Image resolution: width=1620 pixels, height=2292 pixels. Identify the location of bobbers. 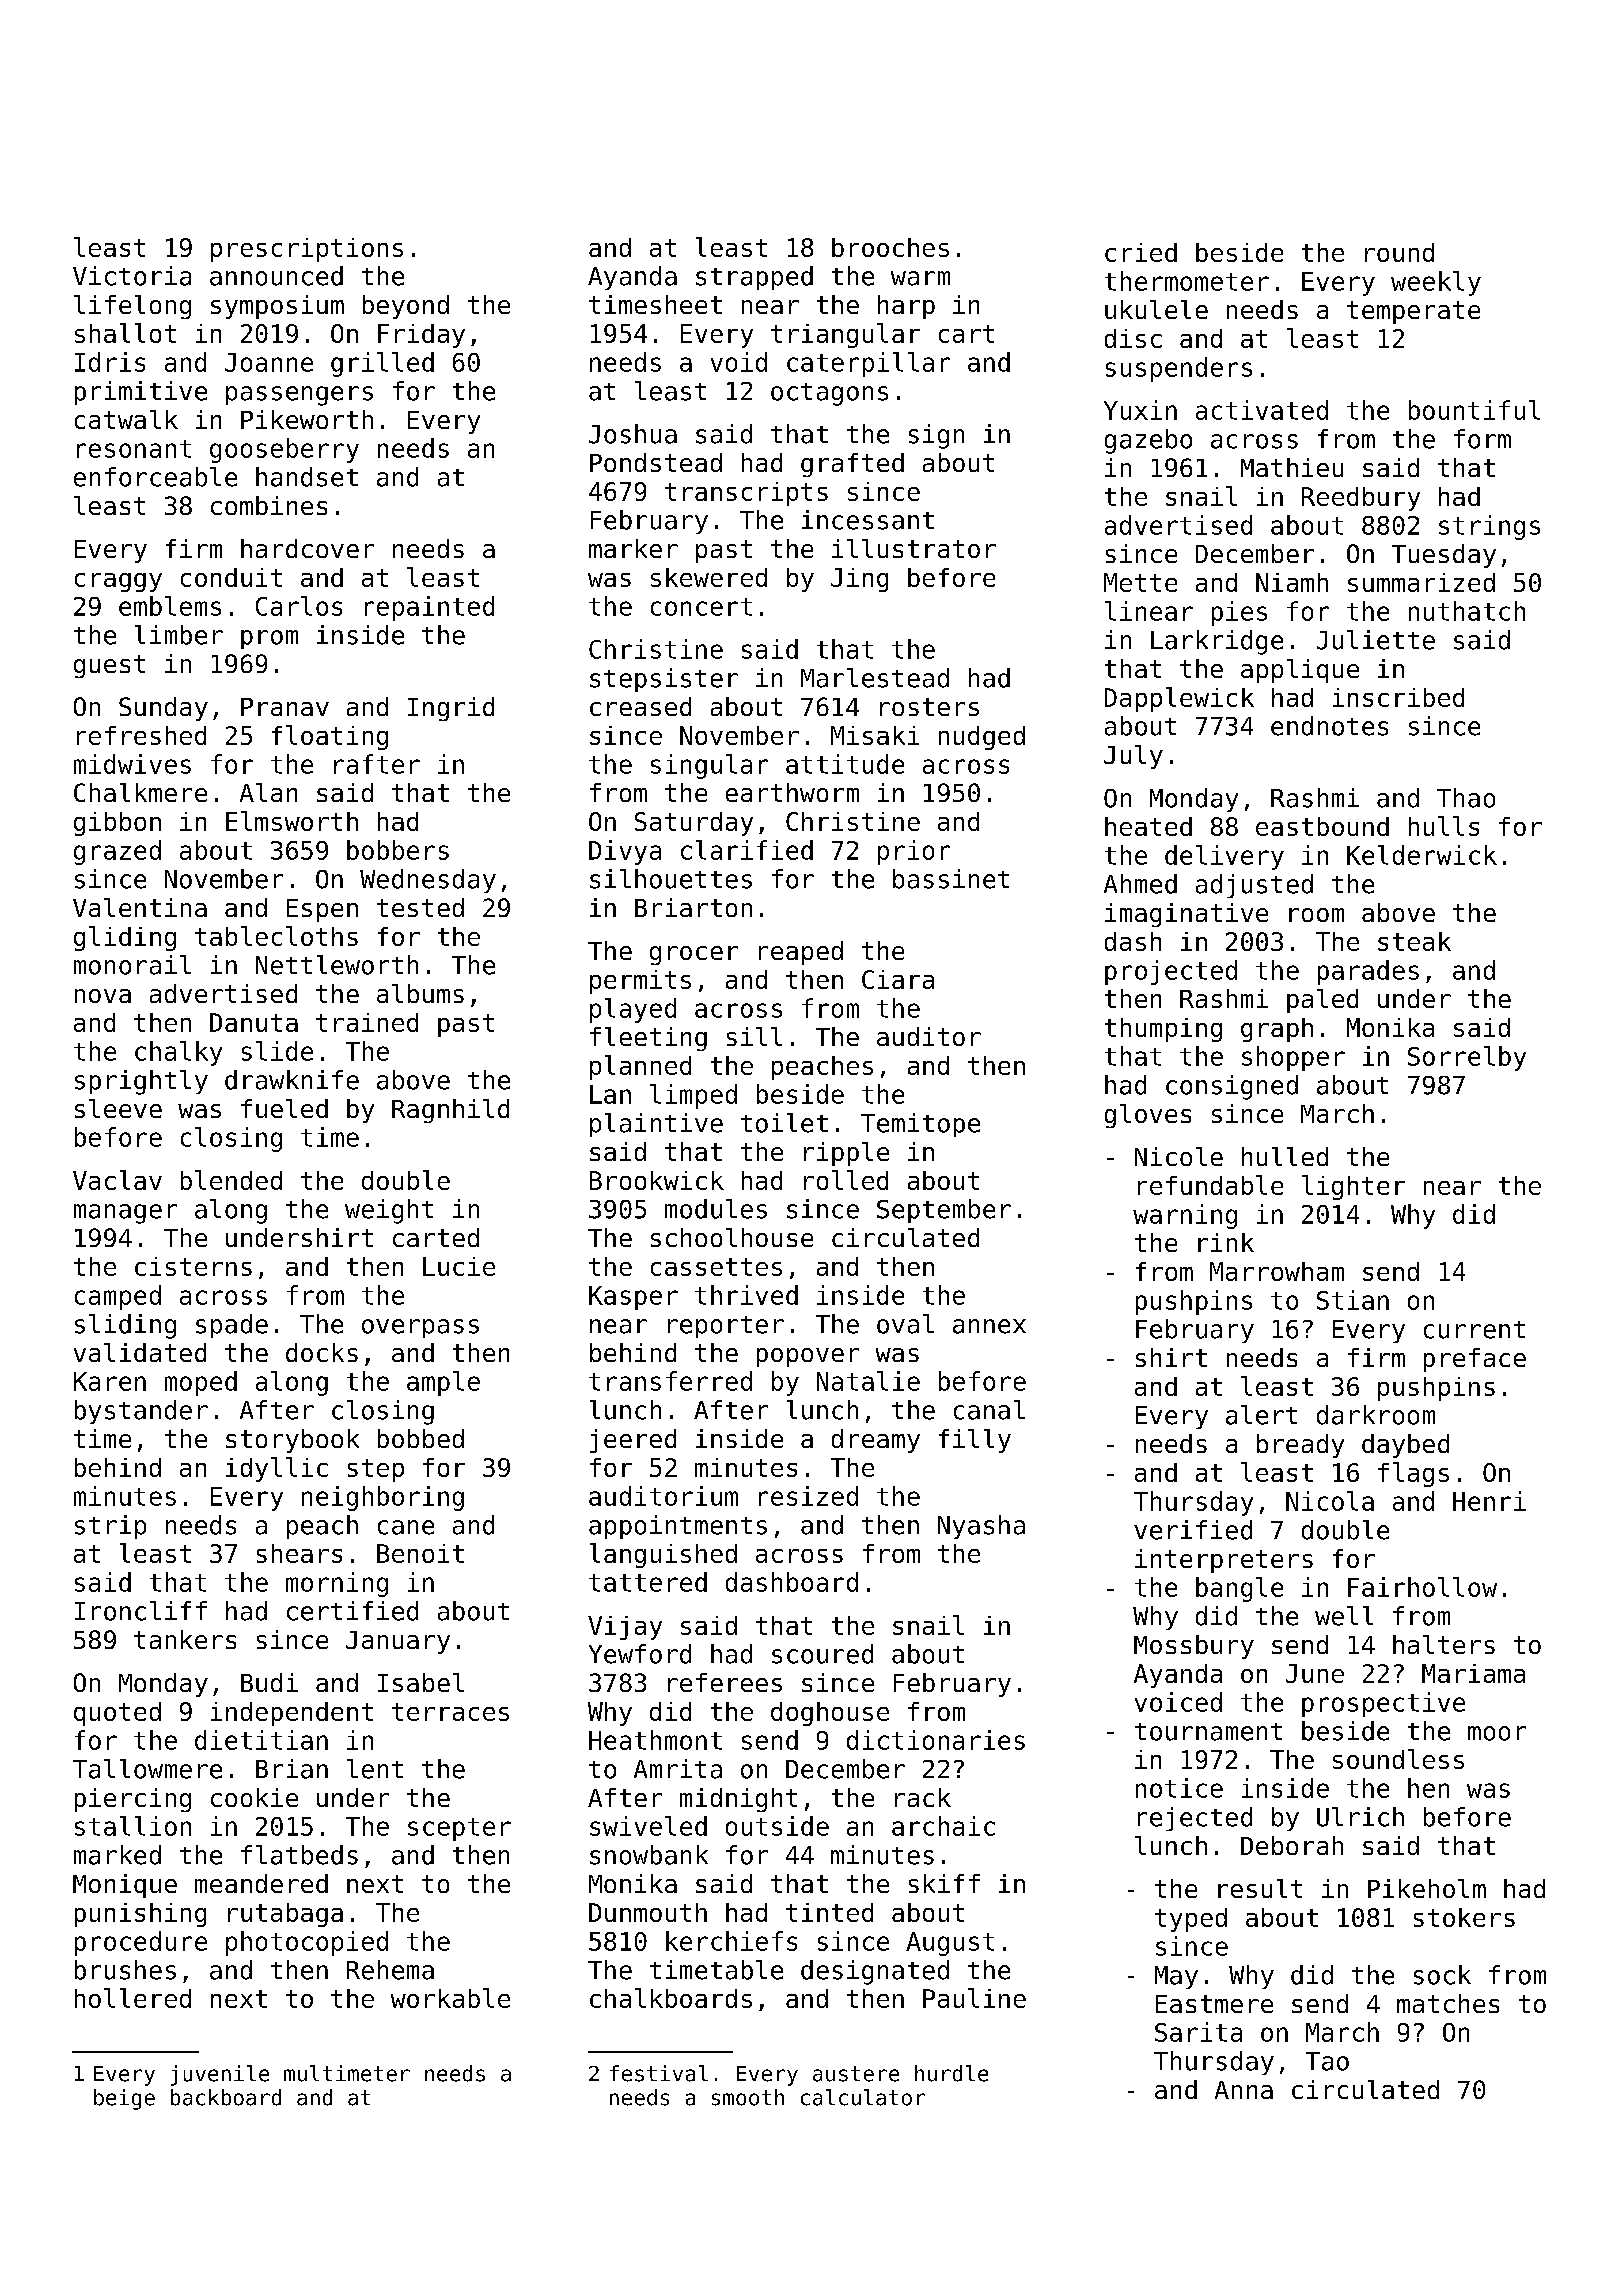
(398, 850).
